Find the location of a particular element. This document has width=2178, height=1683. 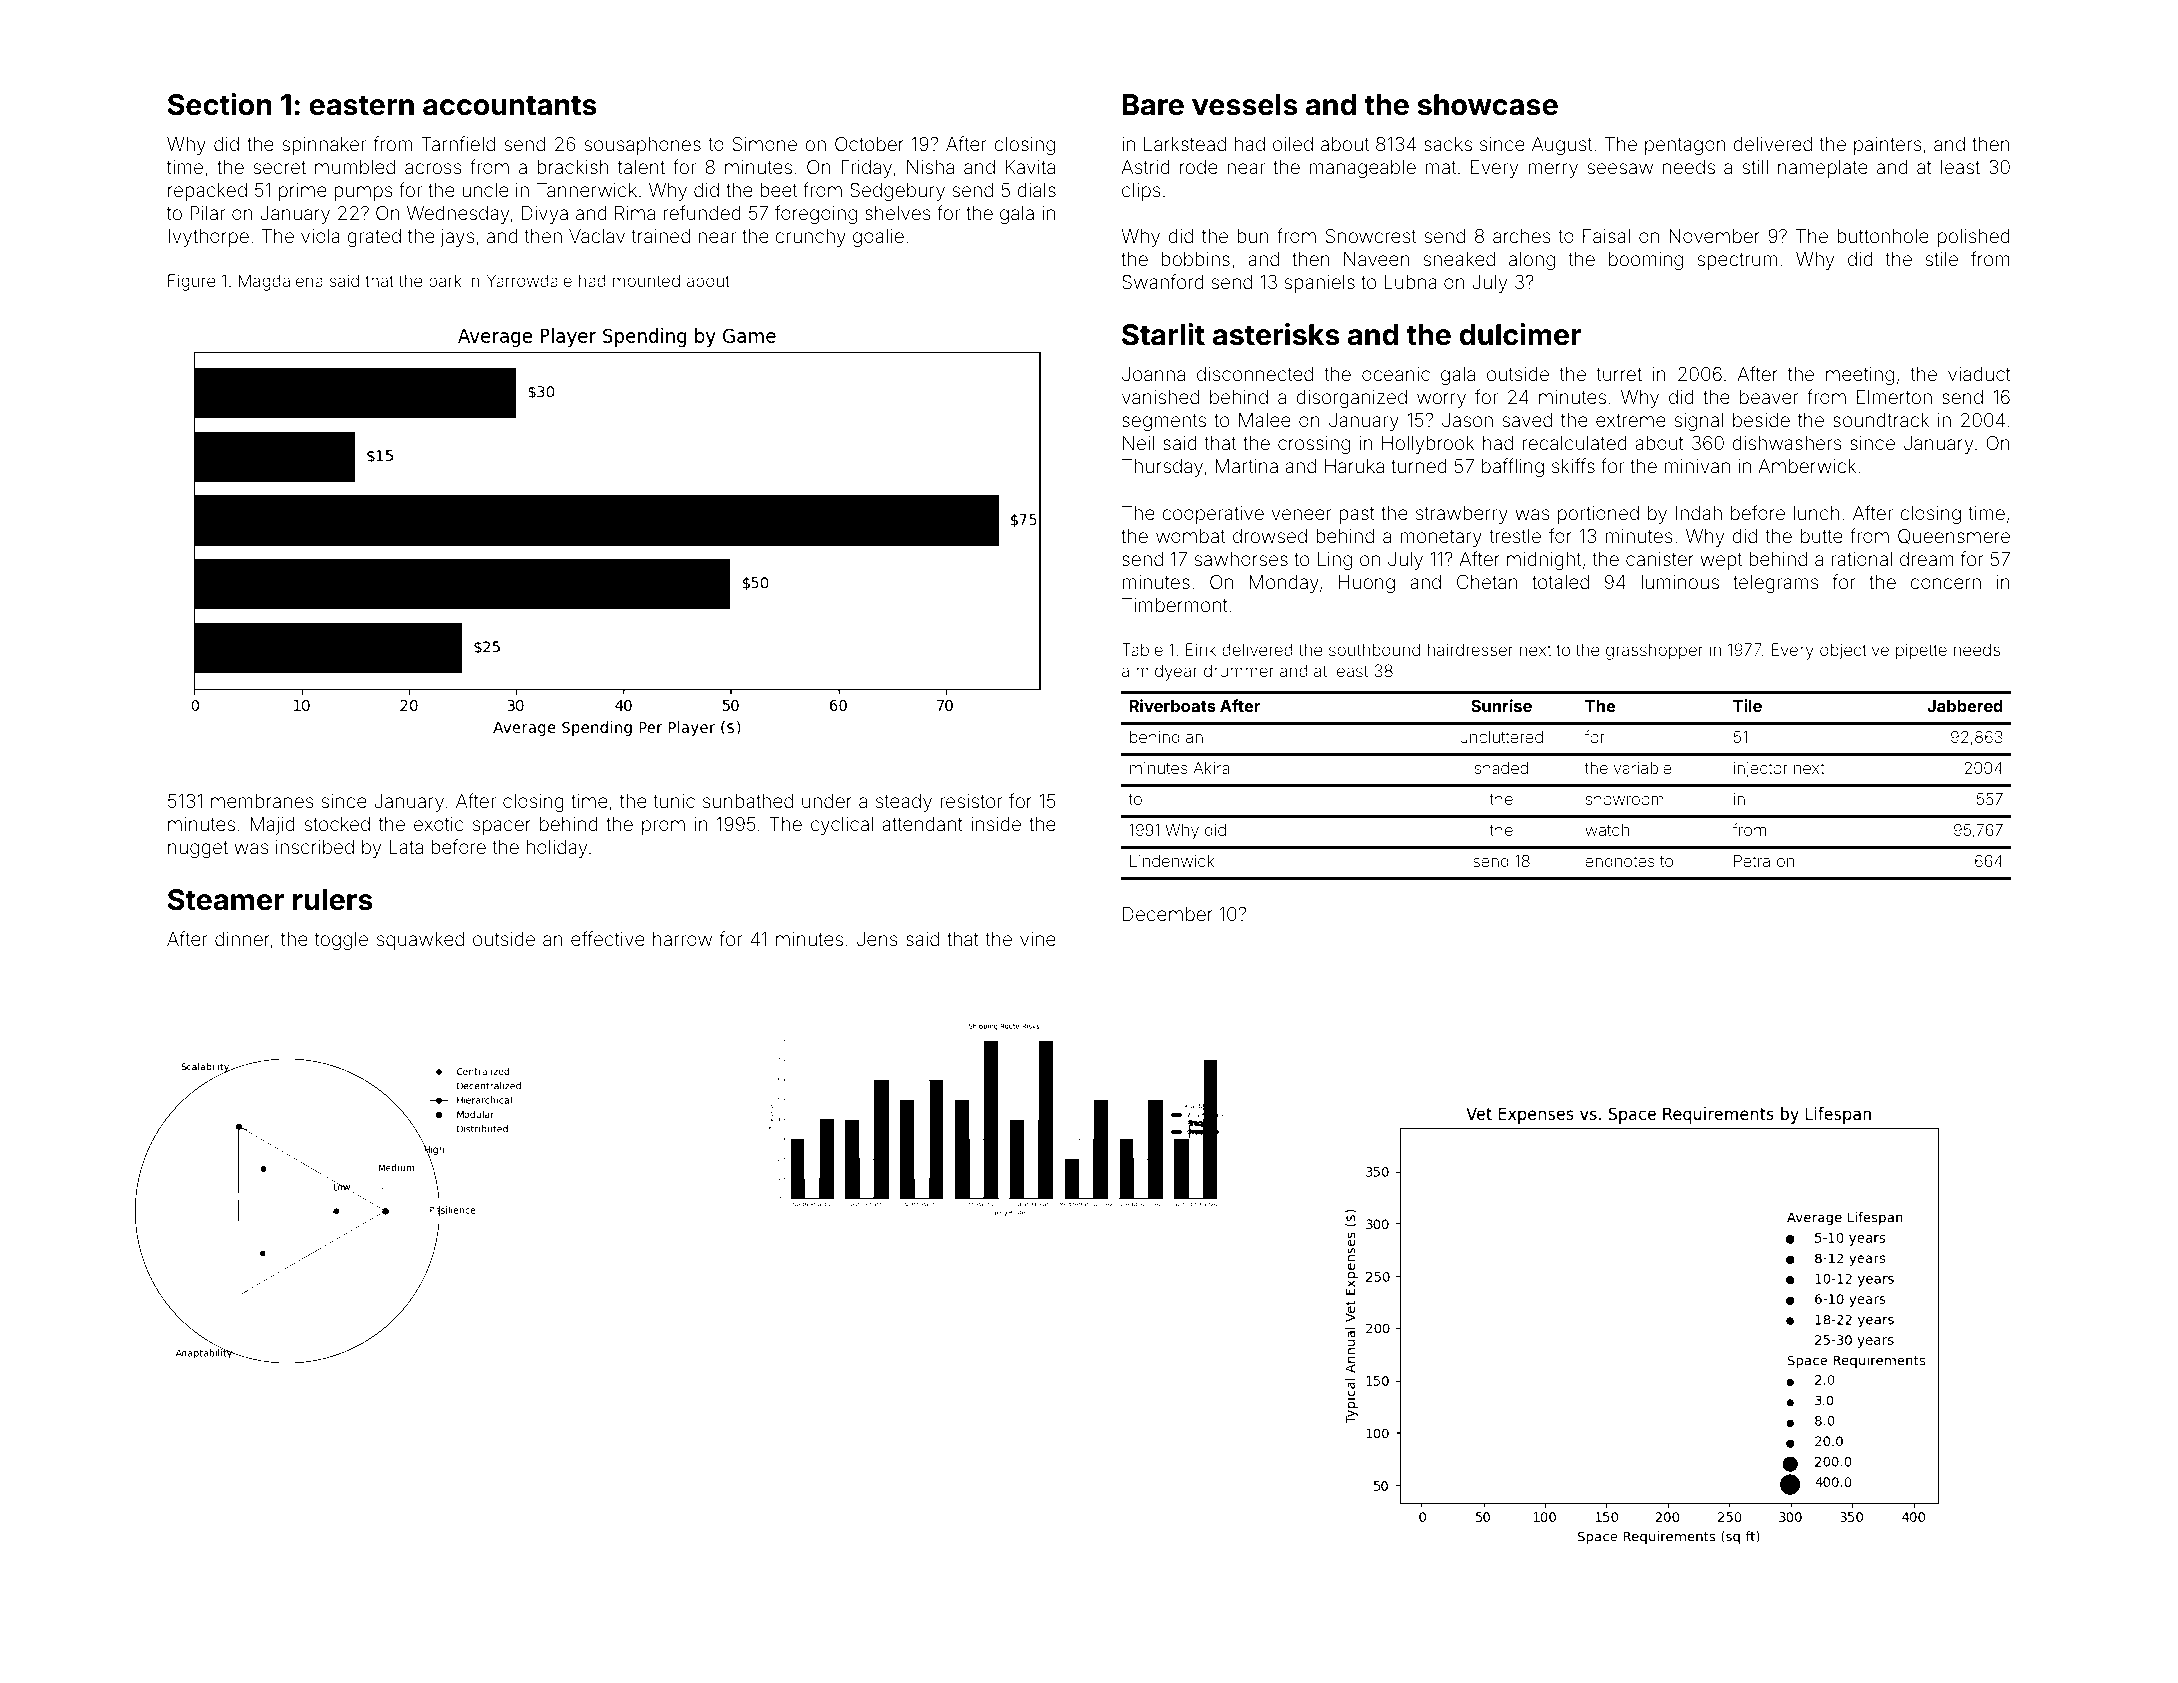

accountants is located at coordinates (510, 105).
